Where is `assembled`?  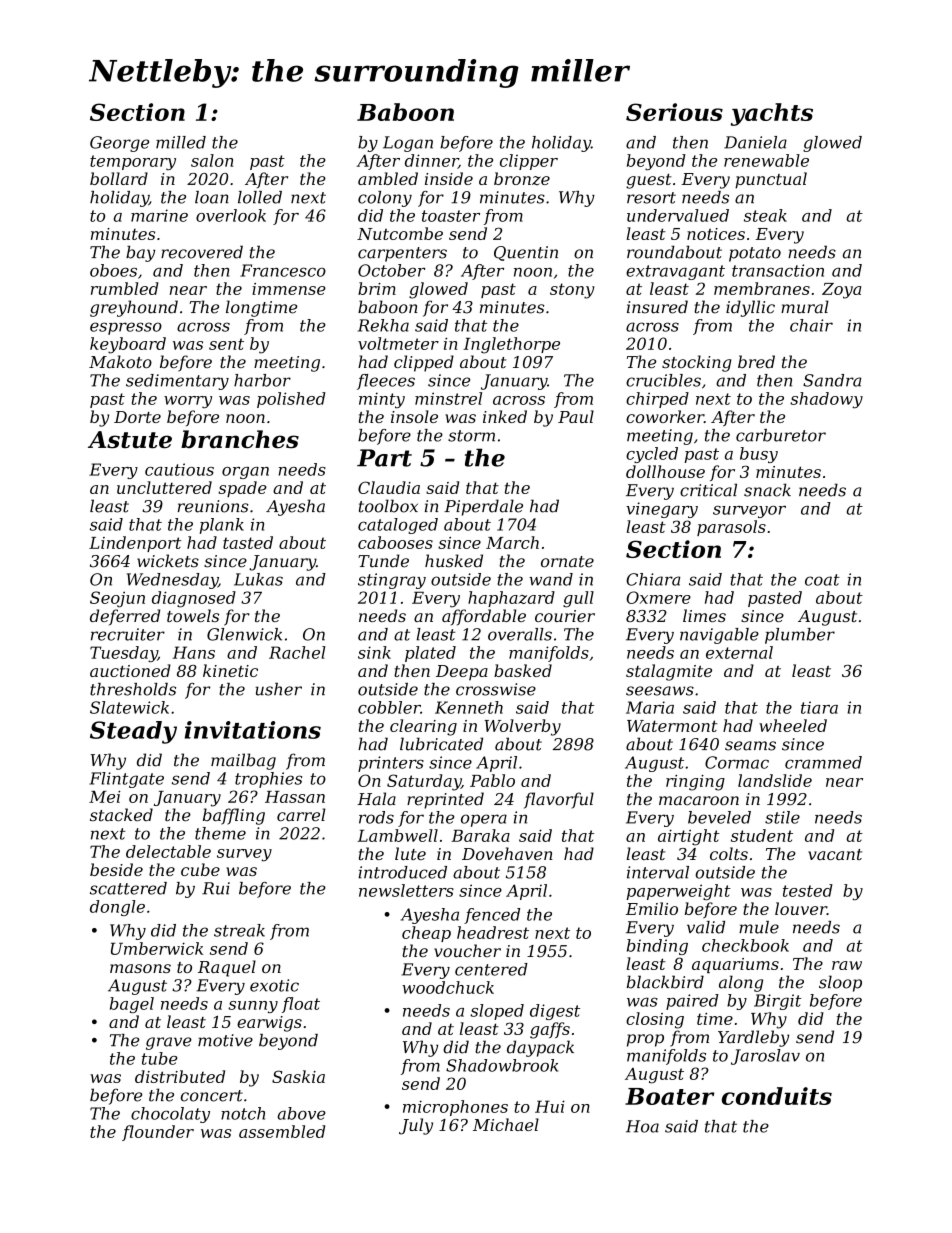 assembled is located at coordinates (282, 1131).
